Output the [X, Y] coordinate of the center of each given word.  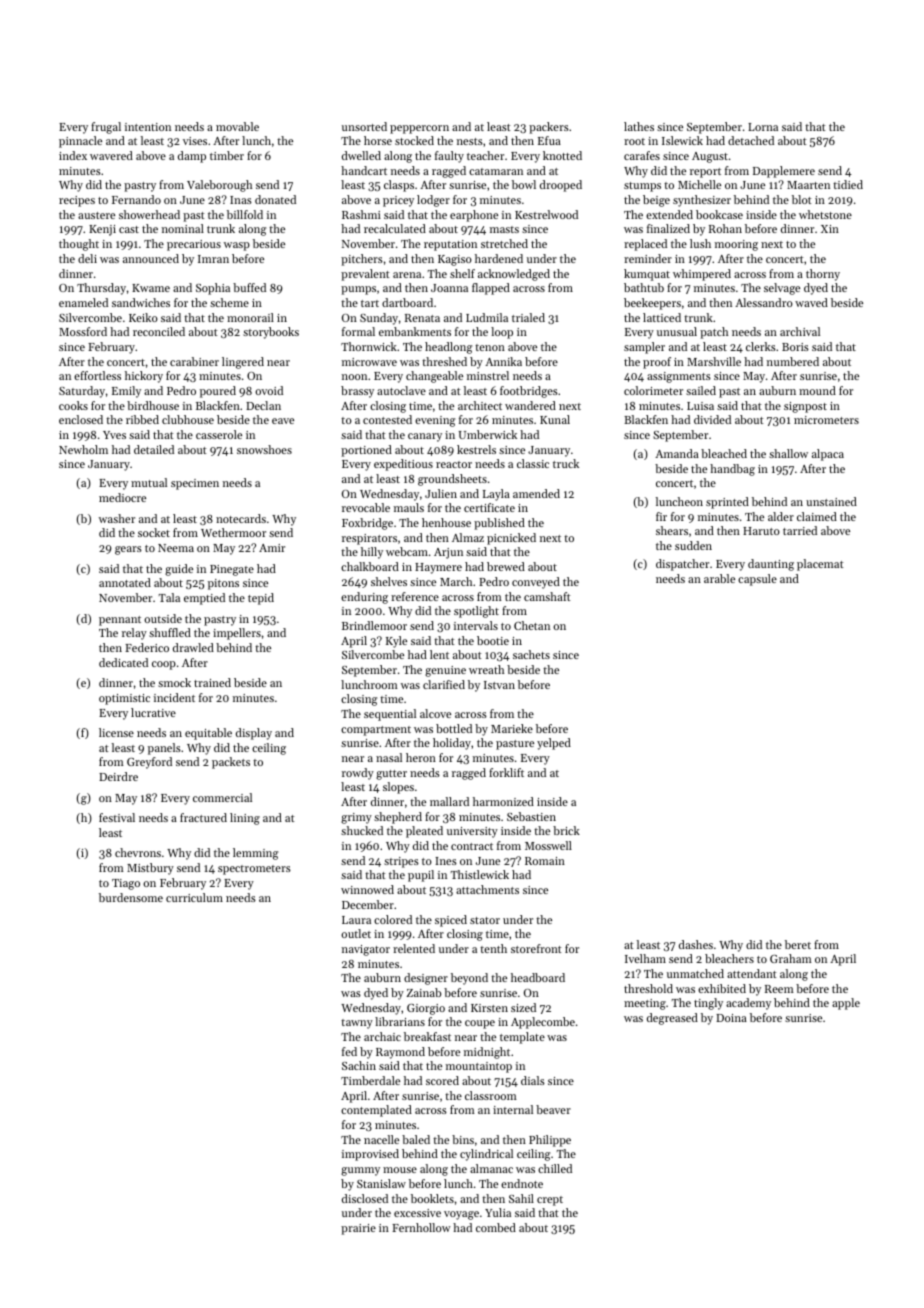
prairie [358, 1229]
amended [536, 493]
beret [798, 944]
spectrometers [254, 870]
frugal [106, 128]
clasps [399, 186]
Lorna [763, 127]
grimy [356, 818]
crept [550, 1201]
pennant [120, 621]
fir [661, 516]
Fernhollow [421, 1227]
